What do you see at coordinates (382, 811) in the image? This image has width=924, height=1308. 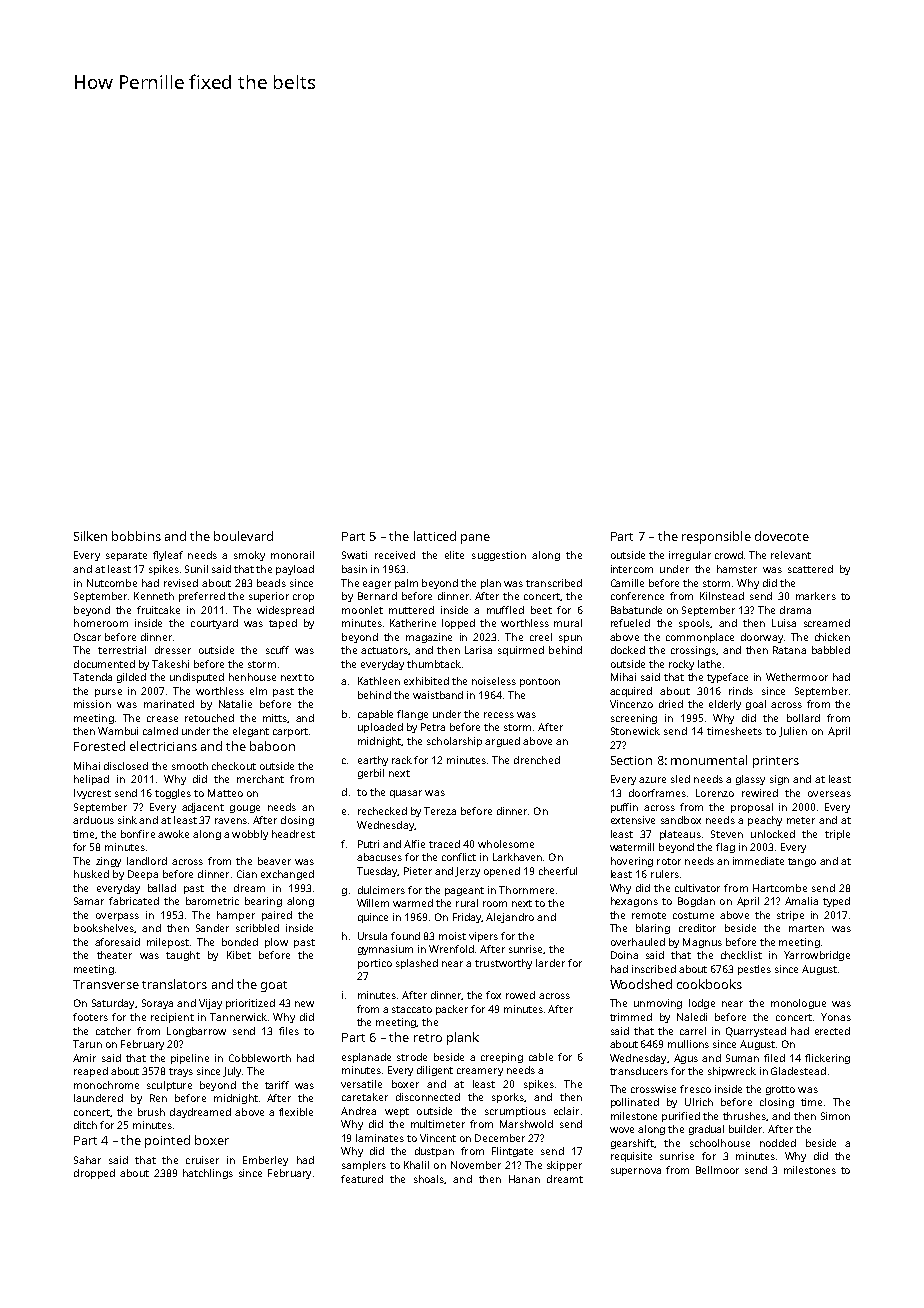 I see `rechecked` at bounding box center [382, 811].
